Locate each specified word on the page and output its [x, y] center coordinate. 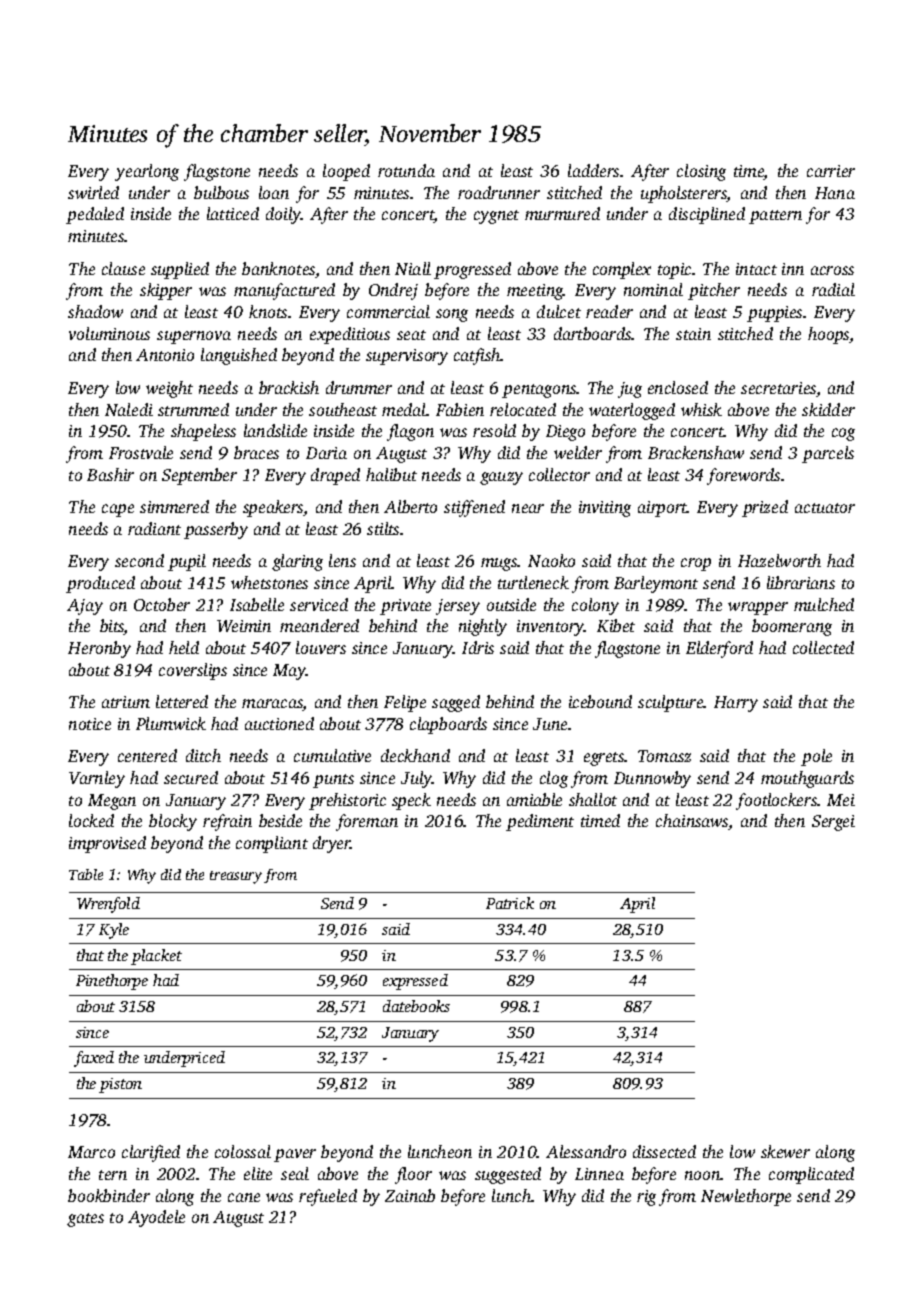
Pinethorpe [112, 982]
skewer [785, 1151]
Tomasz [664, 756]
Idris [478, 647]
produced [100, 584]
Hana [835, 193]
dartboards [593, 333]
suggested [508, 1175]
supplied [180, 270]
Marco [91, 1152]
